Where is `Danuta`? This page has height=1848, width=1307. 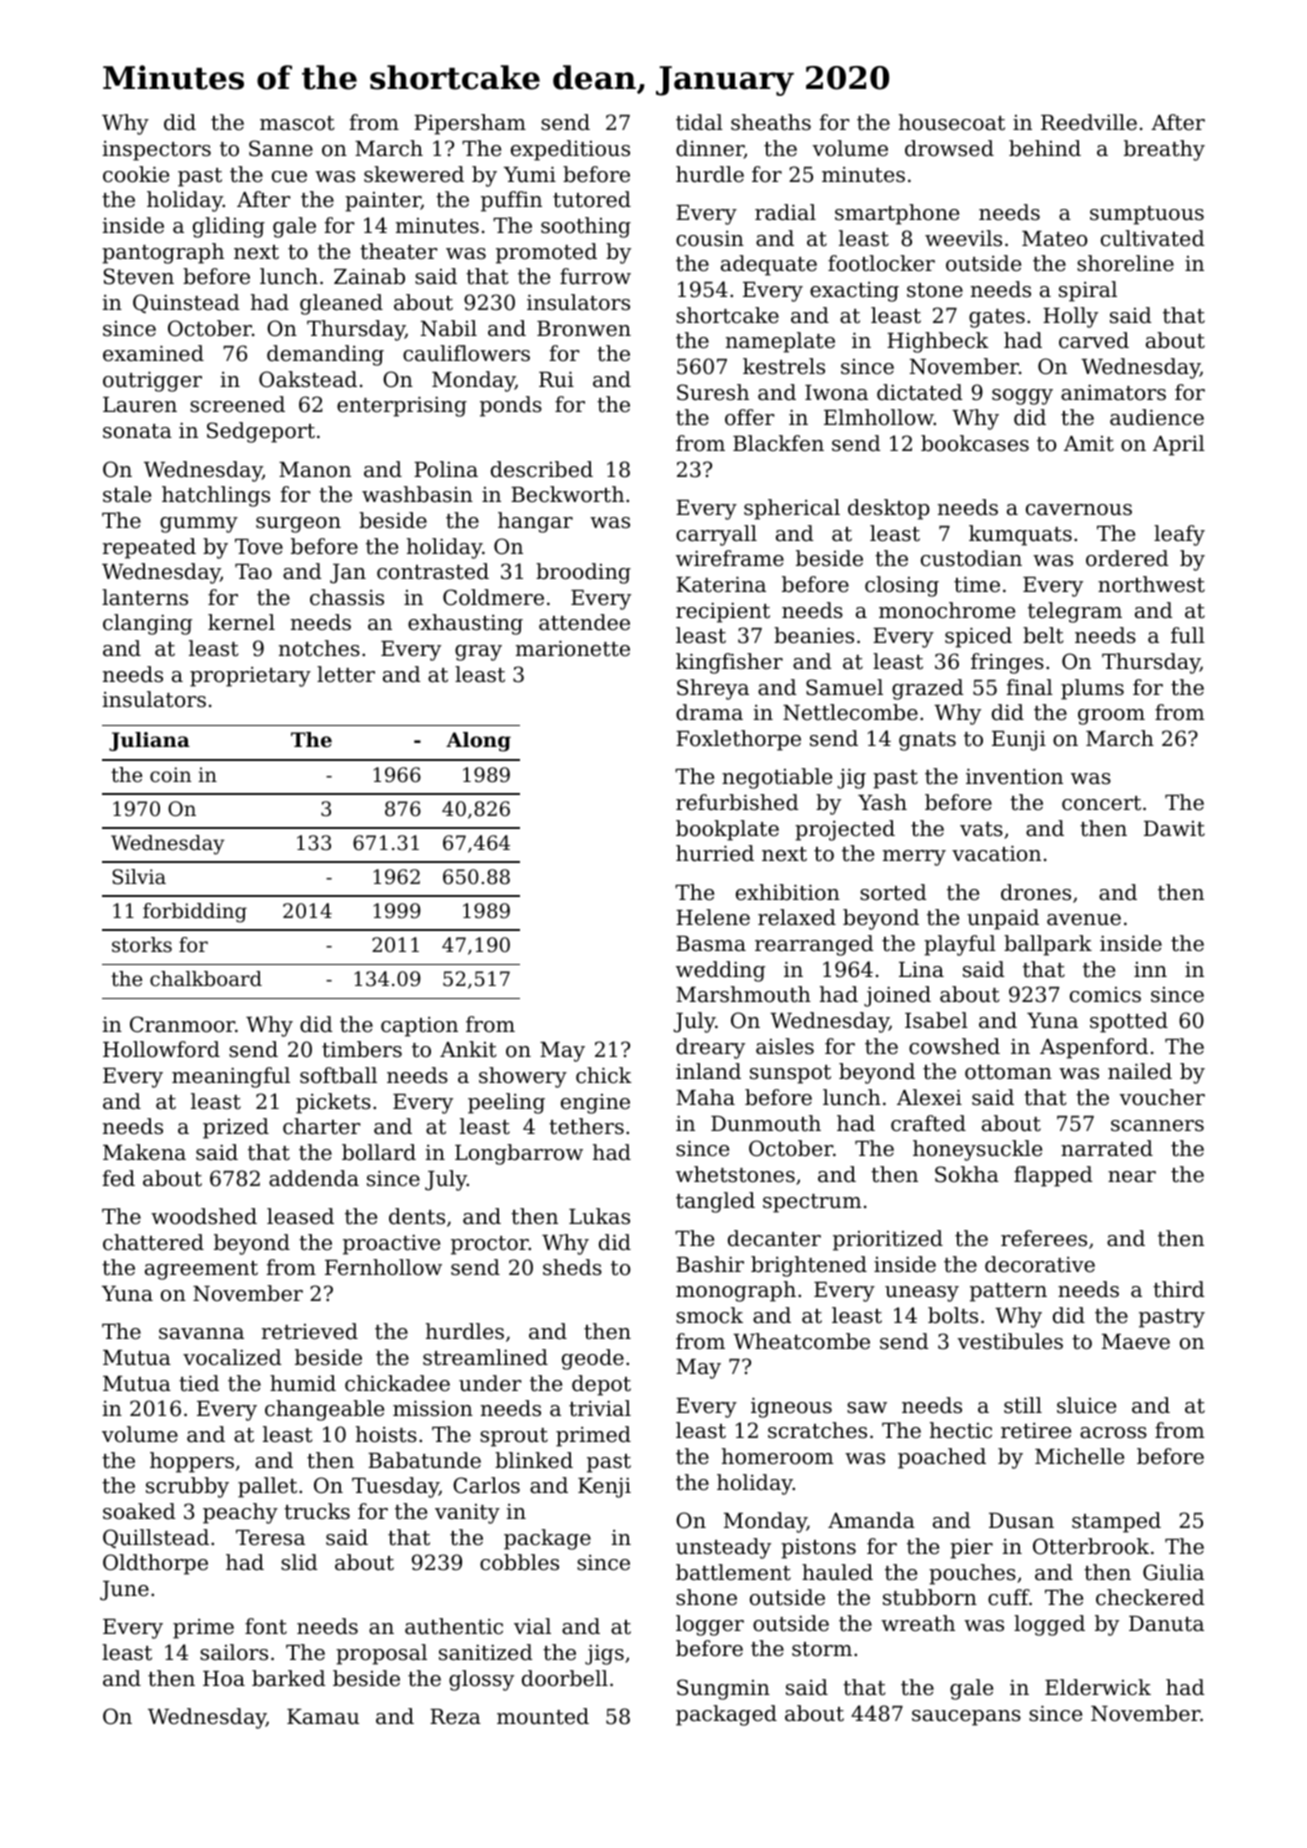
Danuta is located at coordinates (1166, 1624).
